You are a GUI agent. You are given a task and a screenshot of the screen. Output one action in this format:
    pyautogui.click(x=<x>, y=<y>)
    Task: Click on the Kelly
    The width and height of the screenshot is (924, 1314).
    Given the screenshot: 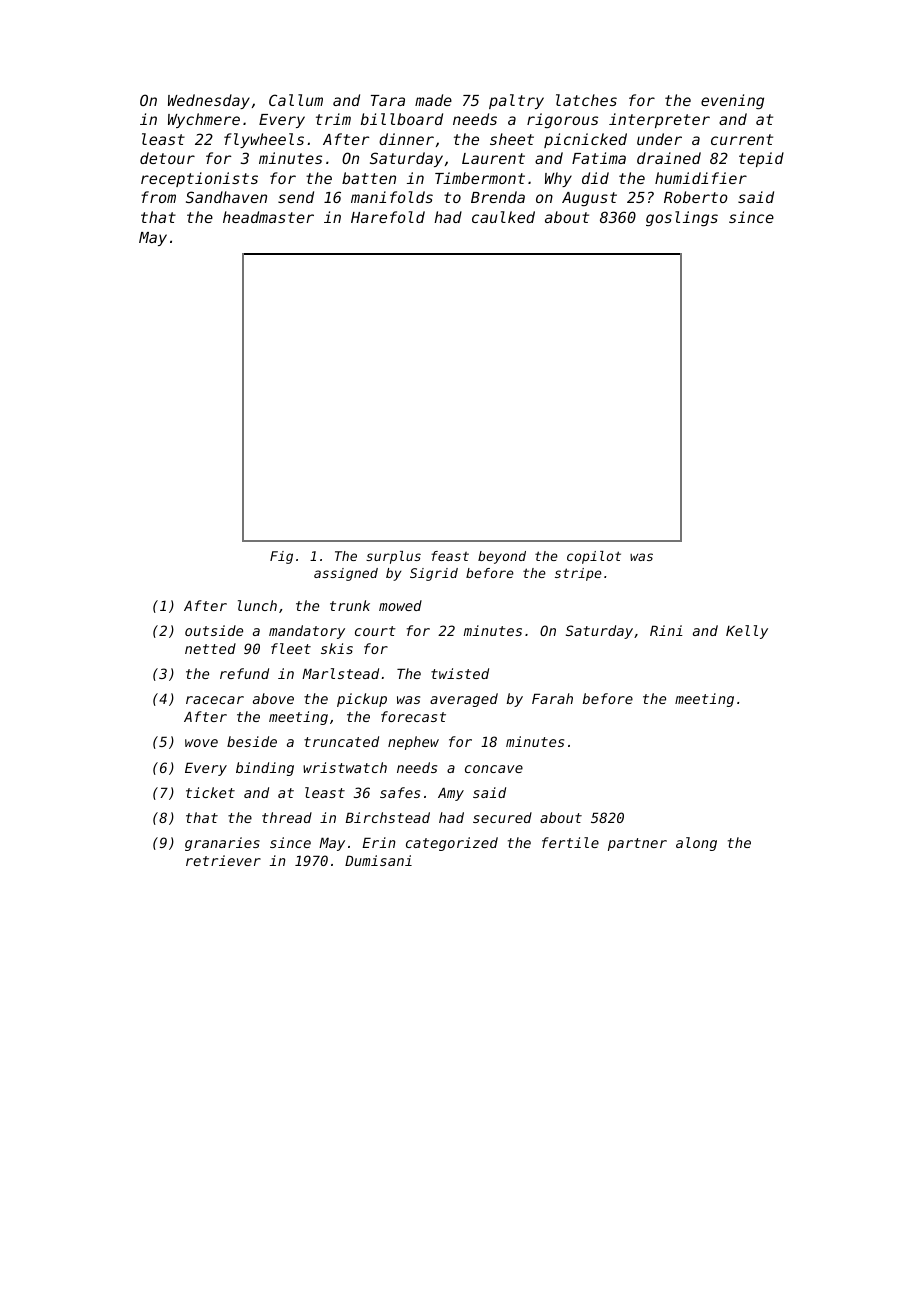 What is the action you would take?
    pyautogui.click(x=747, y=632)
